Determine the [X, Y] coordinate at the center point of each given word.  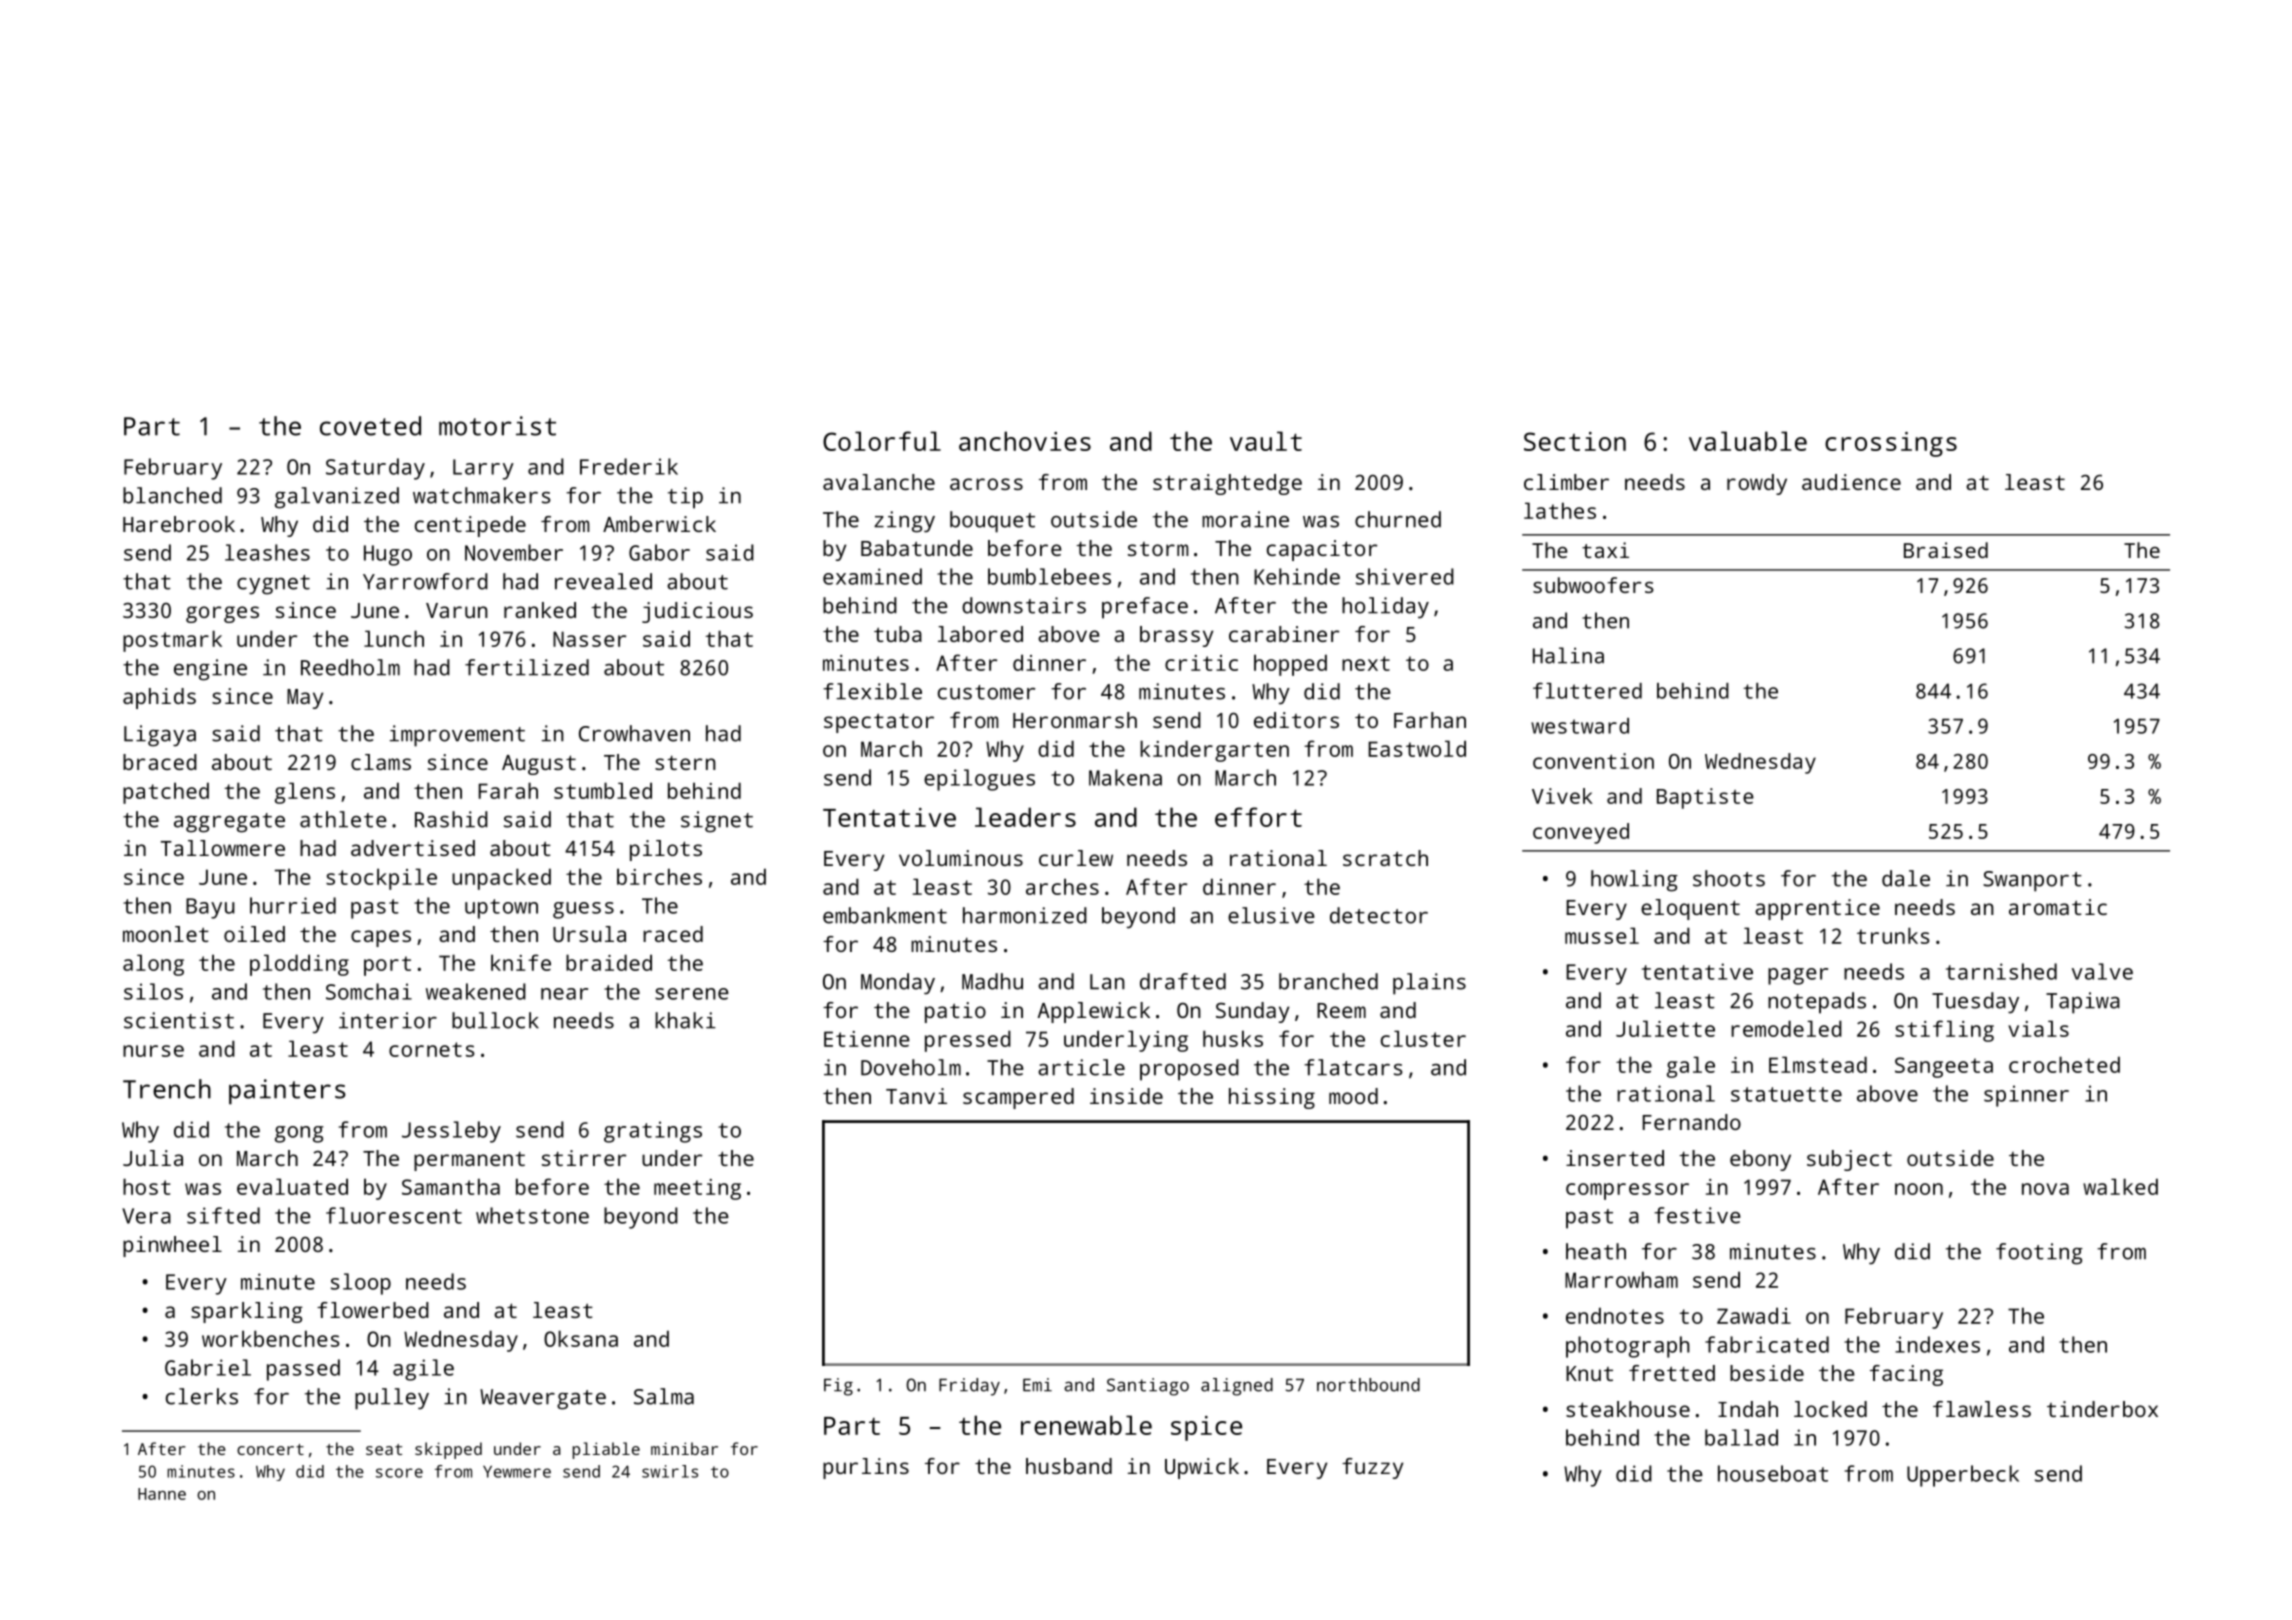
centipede [470, 526]
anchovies [1025, 441]
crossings [1891, 444]
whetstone [532, 1215]
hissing [1272, 1098]
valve [2102, 971]
